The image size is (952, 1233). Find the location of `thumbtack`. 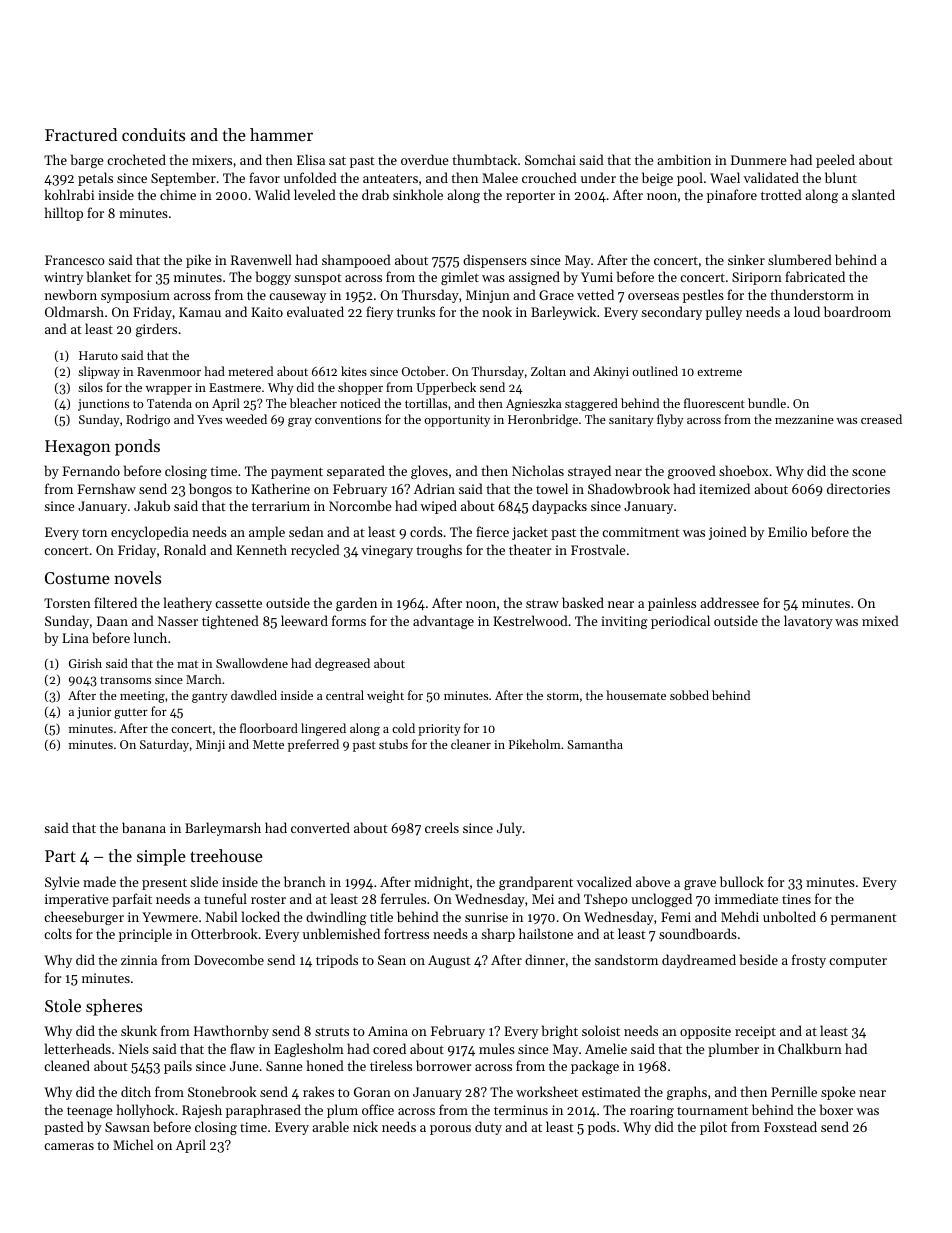

thumbtack is located at coordinates (484, 159).
